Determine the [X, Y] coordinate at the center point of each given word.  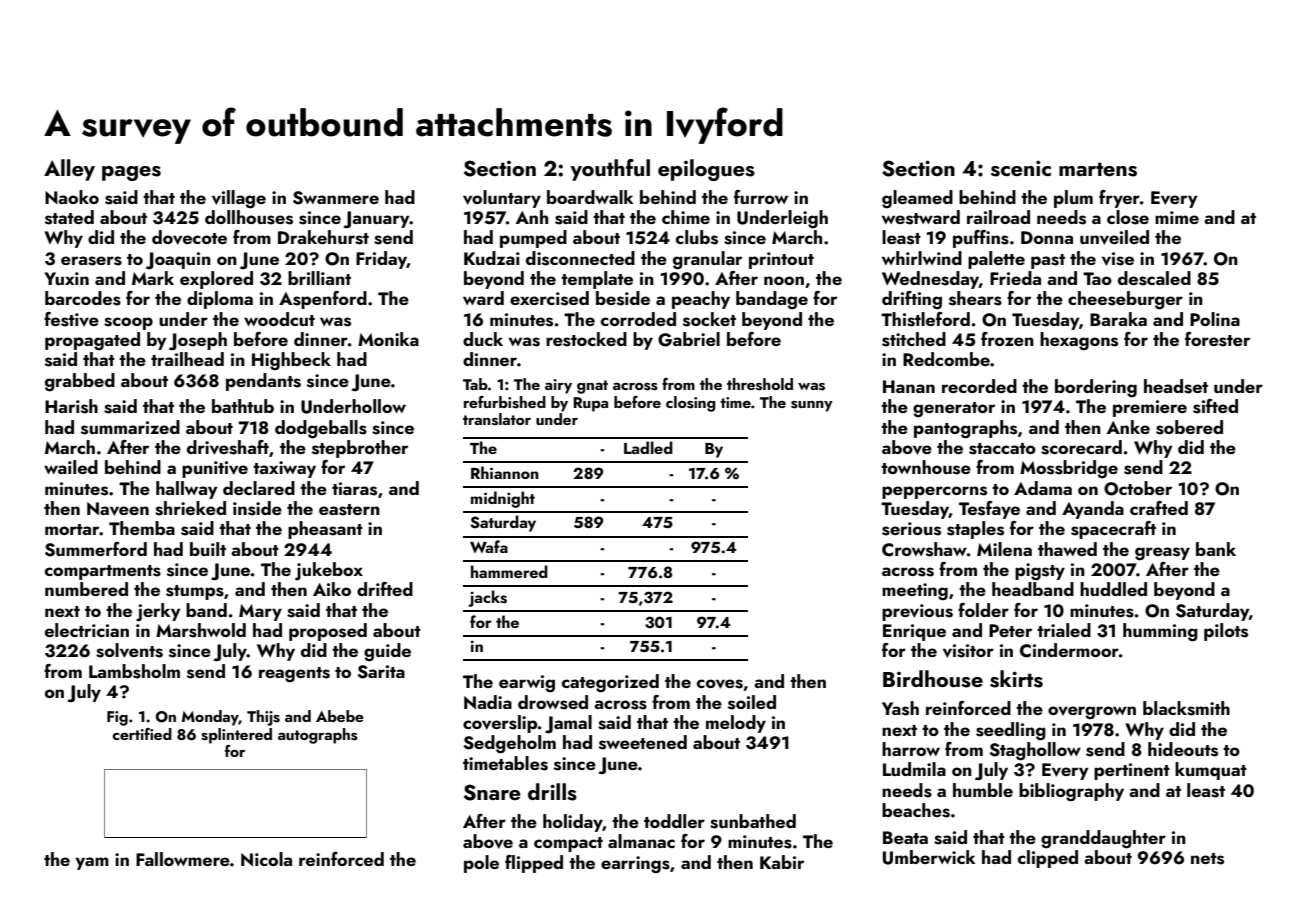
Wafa [489, 546]
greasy [1162, 554]
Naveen [118, 509]
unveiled [1114, 237]
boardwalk [590, 197]
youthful [610, 170]
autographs [318, 736]
